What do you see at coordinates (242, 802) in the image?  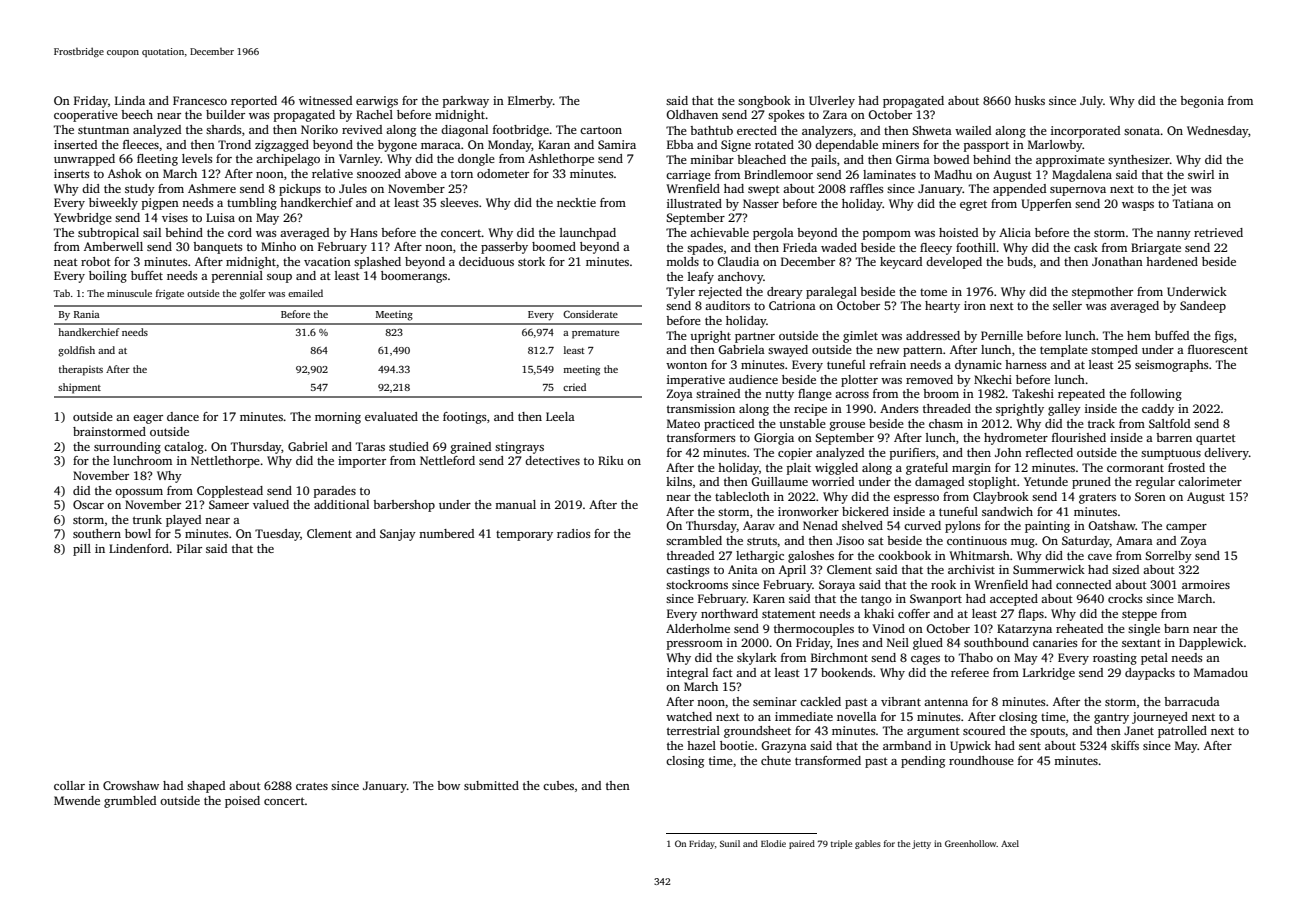 I see `poised` at bounding box center [242, 802].
